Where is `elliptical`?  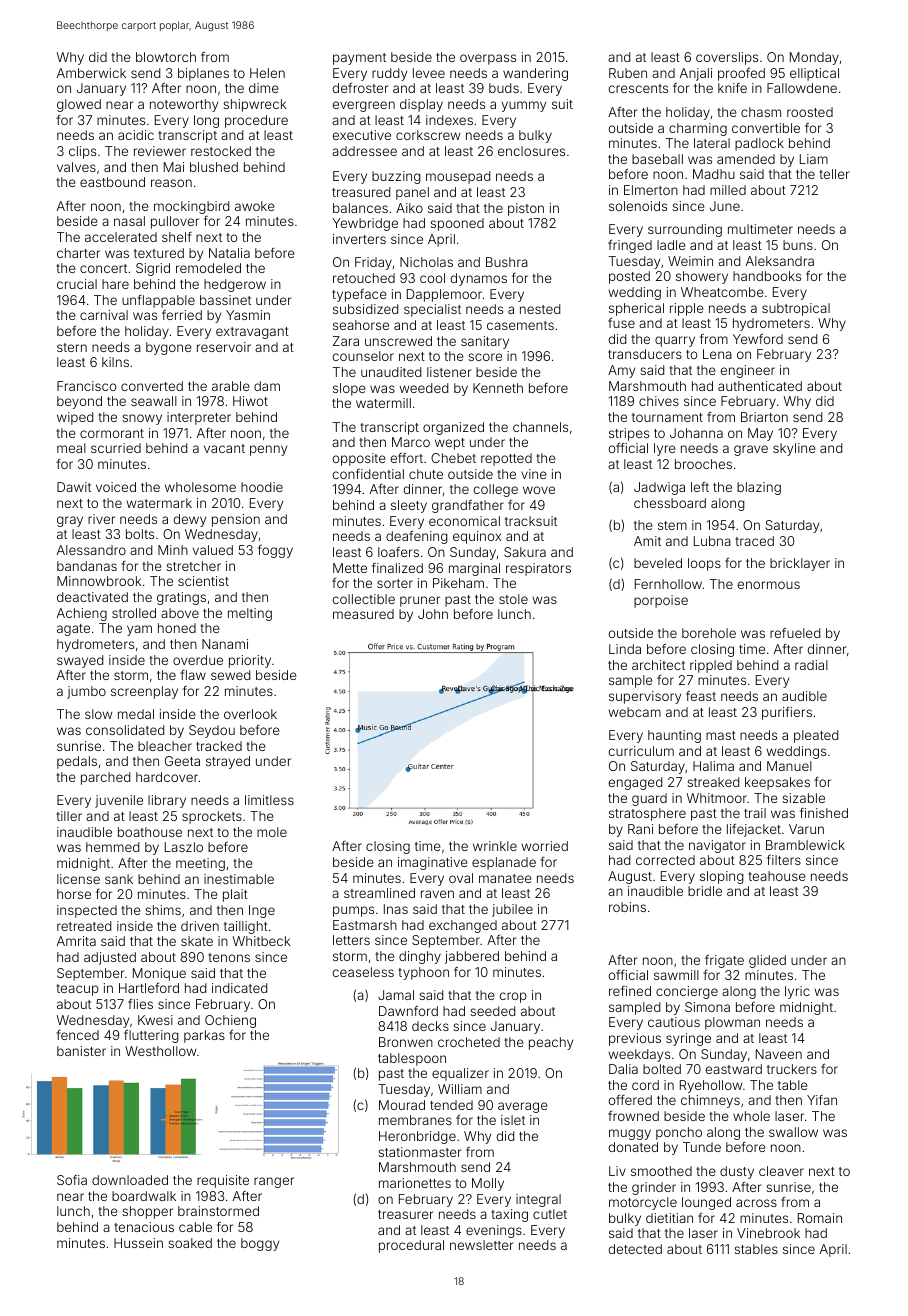 elliptical is located at coordinates (814, 74).
